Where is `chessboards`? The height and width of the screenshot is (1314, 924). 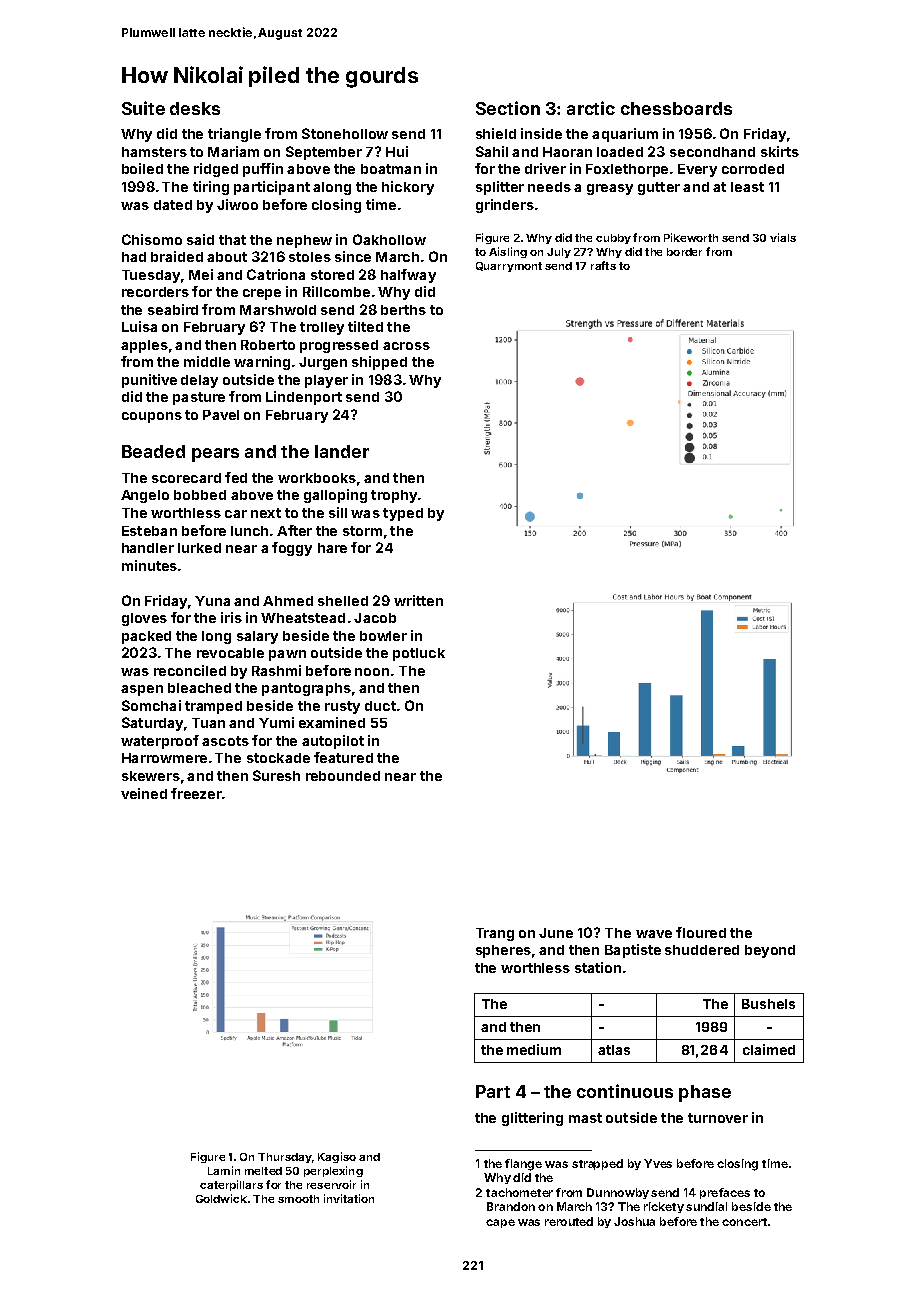
chessboards is located at coordinates (676, 108).
